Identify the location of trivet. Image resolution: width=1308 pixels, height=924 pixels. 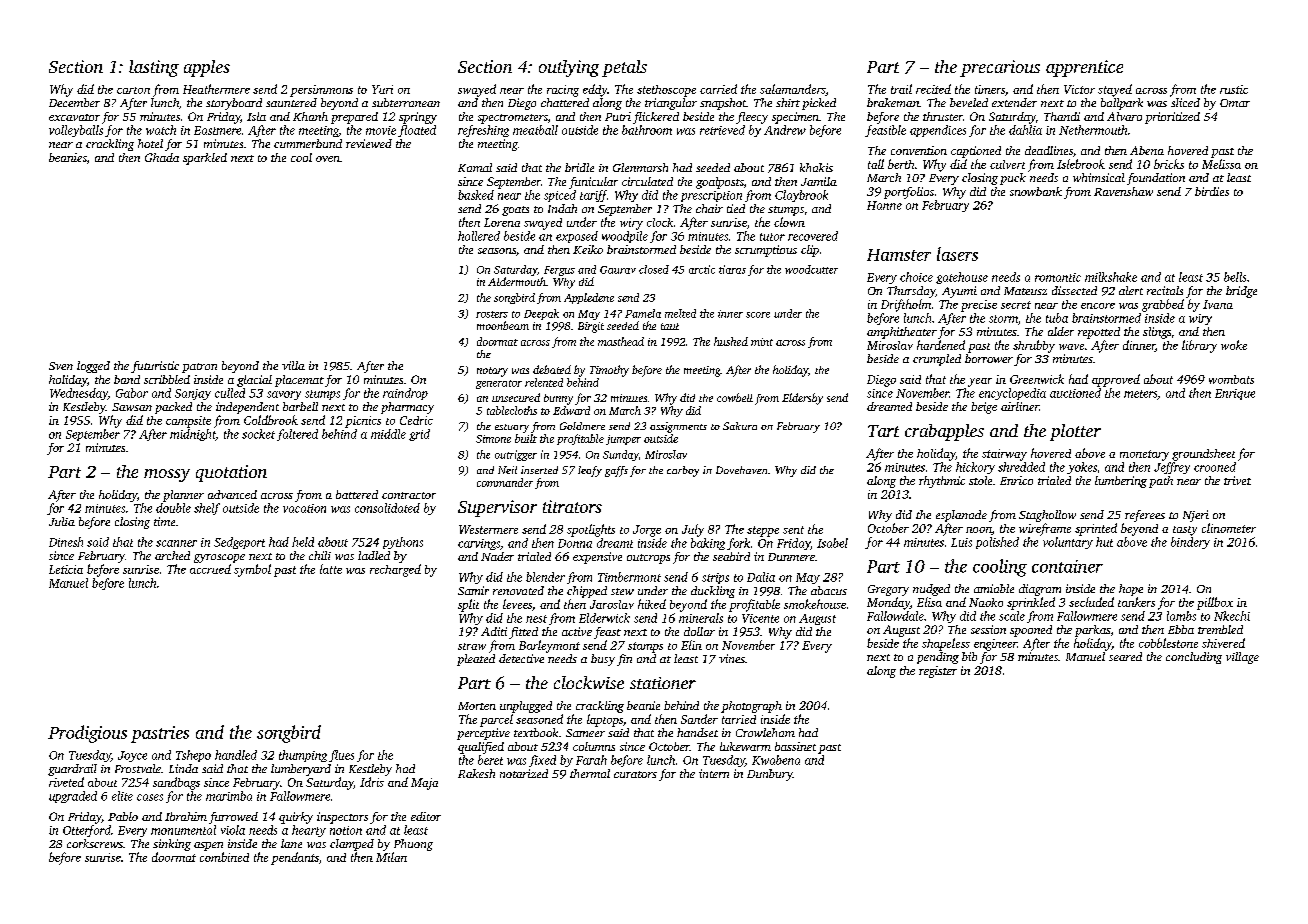
(1237, 480).
